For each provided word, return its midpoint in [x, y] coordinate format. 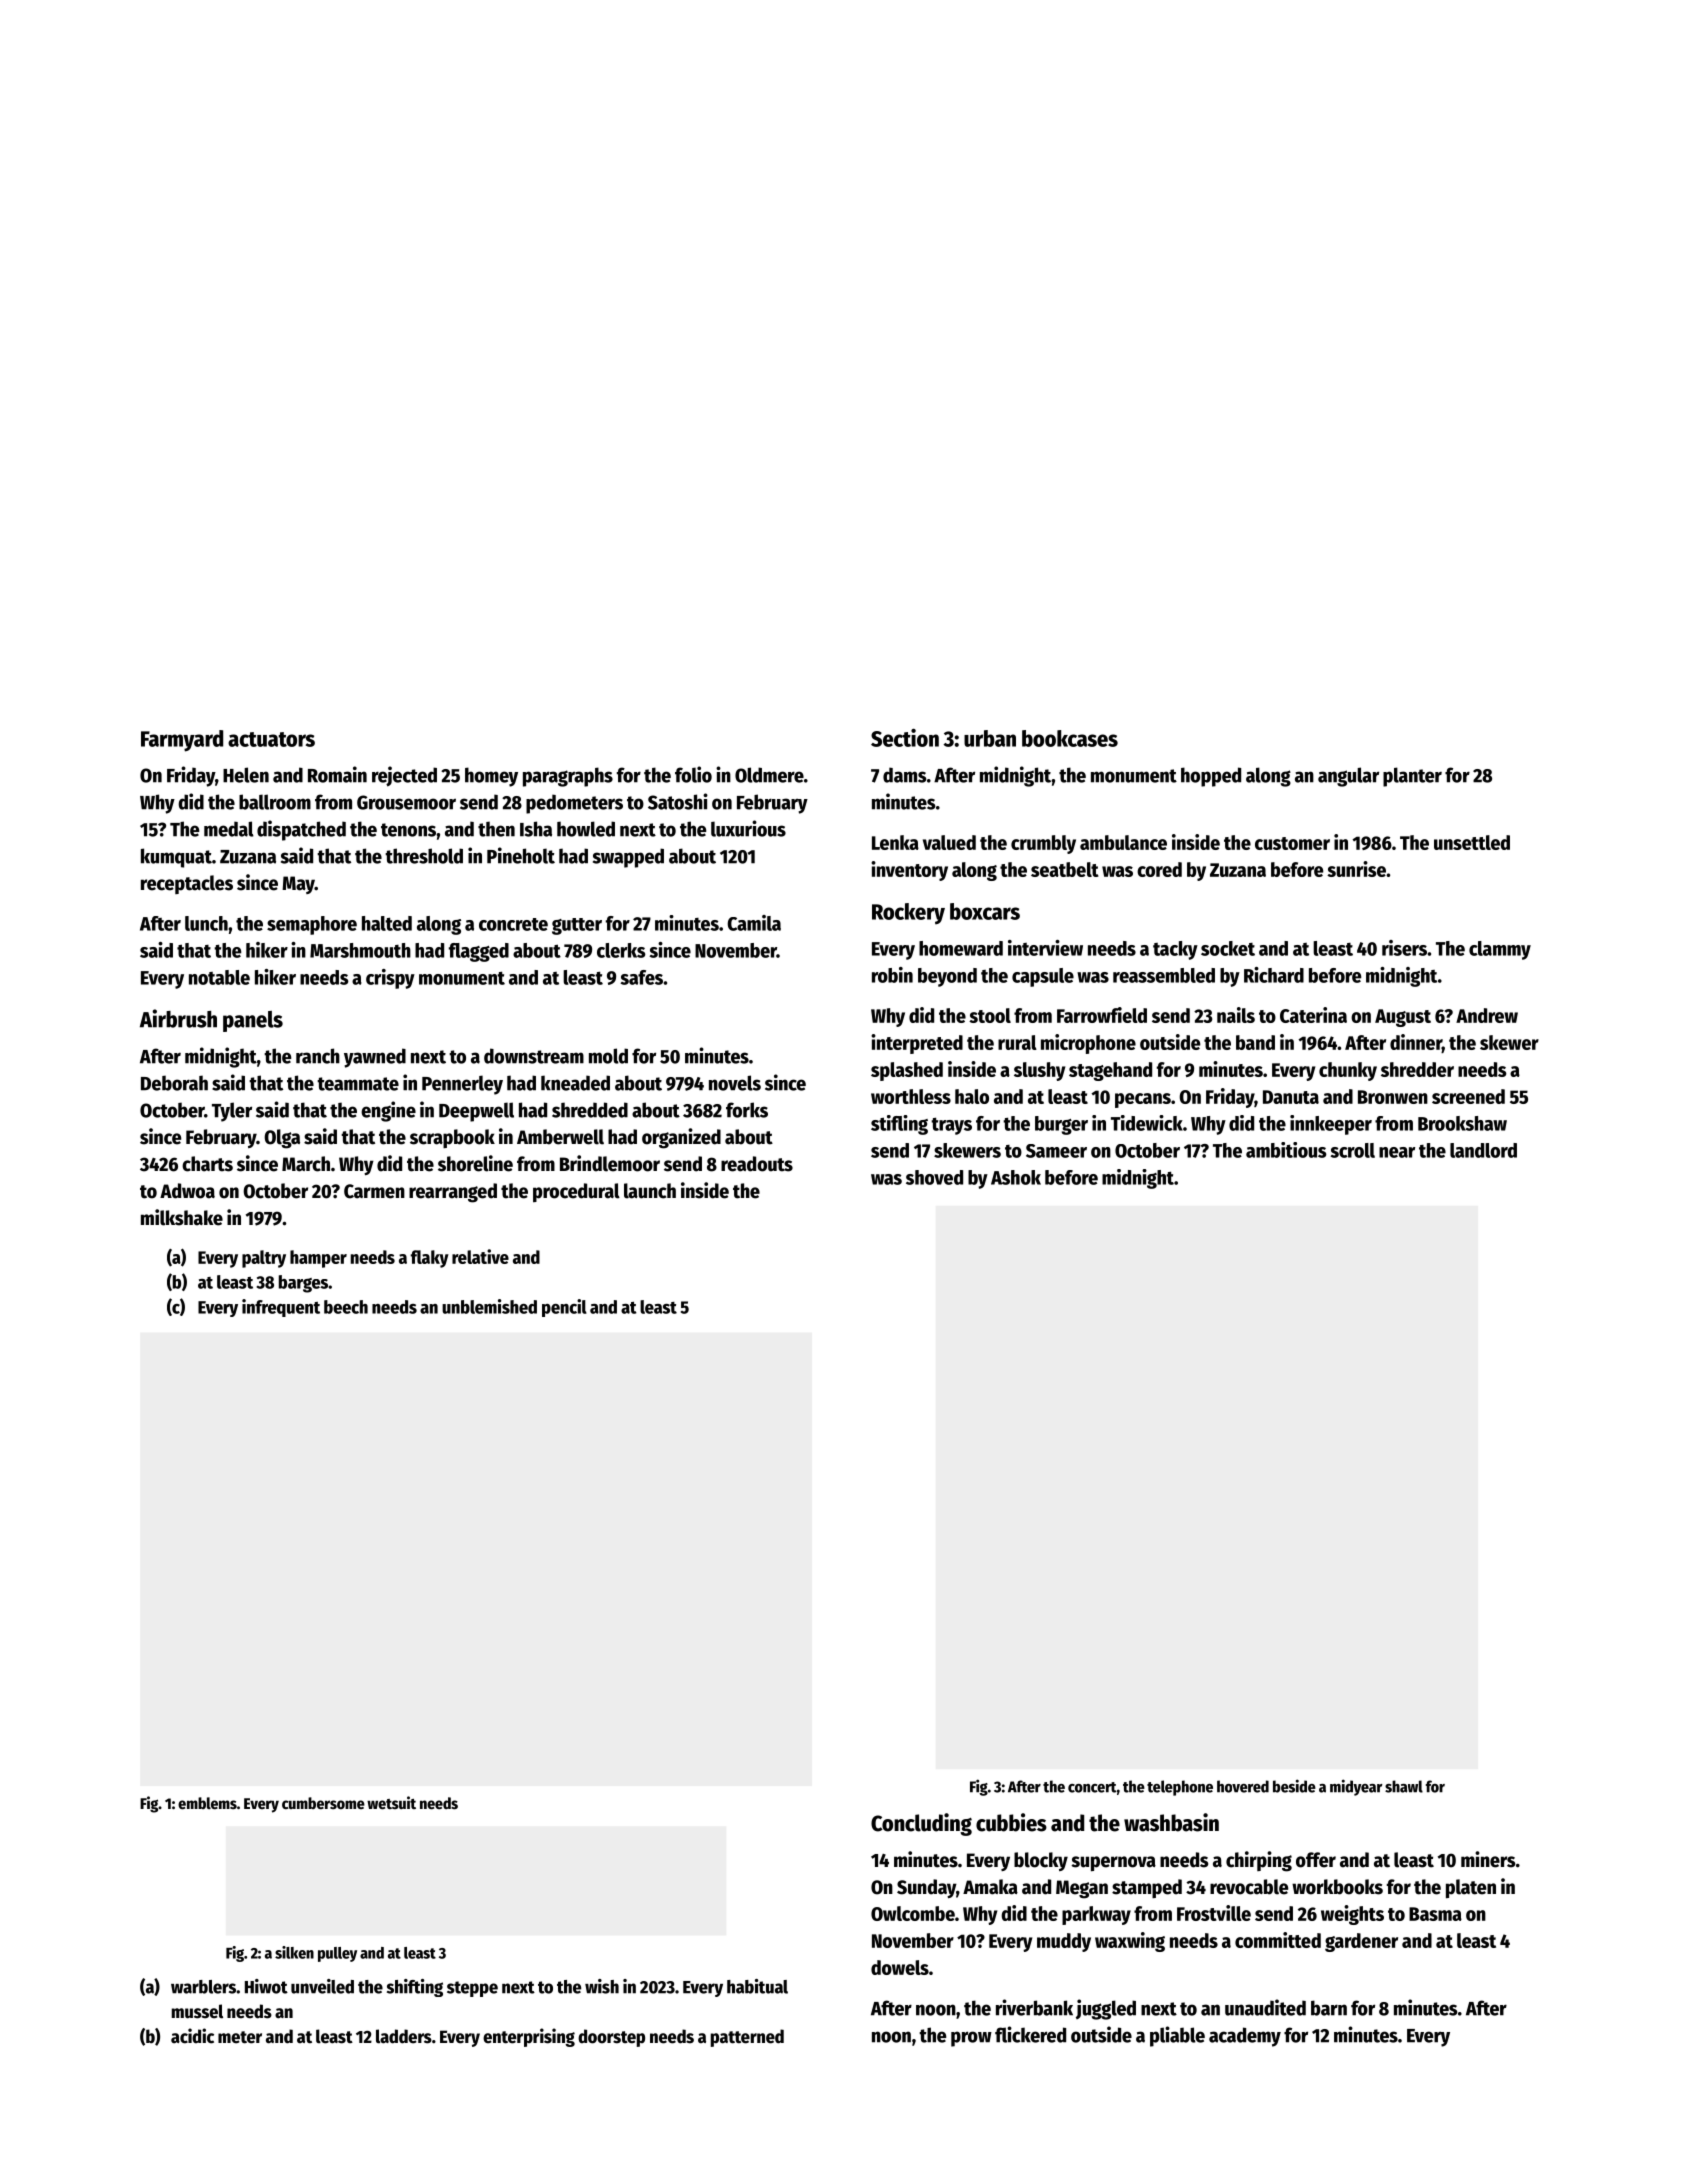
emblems [207, 1803]
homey [491, 777]
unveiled [322, 1986]
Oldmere [769, 775]
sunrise [1356, 869]
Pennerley [462, 1085]
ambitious [1286, 1150]
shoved [934, 1177]
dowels [900, 1967]
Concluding [921, 1824]
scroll [1352, 1150]
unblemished [489, 1306]
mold [608, 1056]
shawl [1404, 1786]
